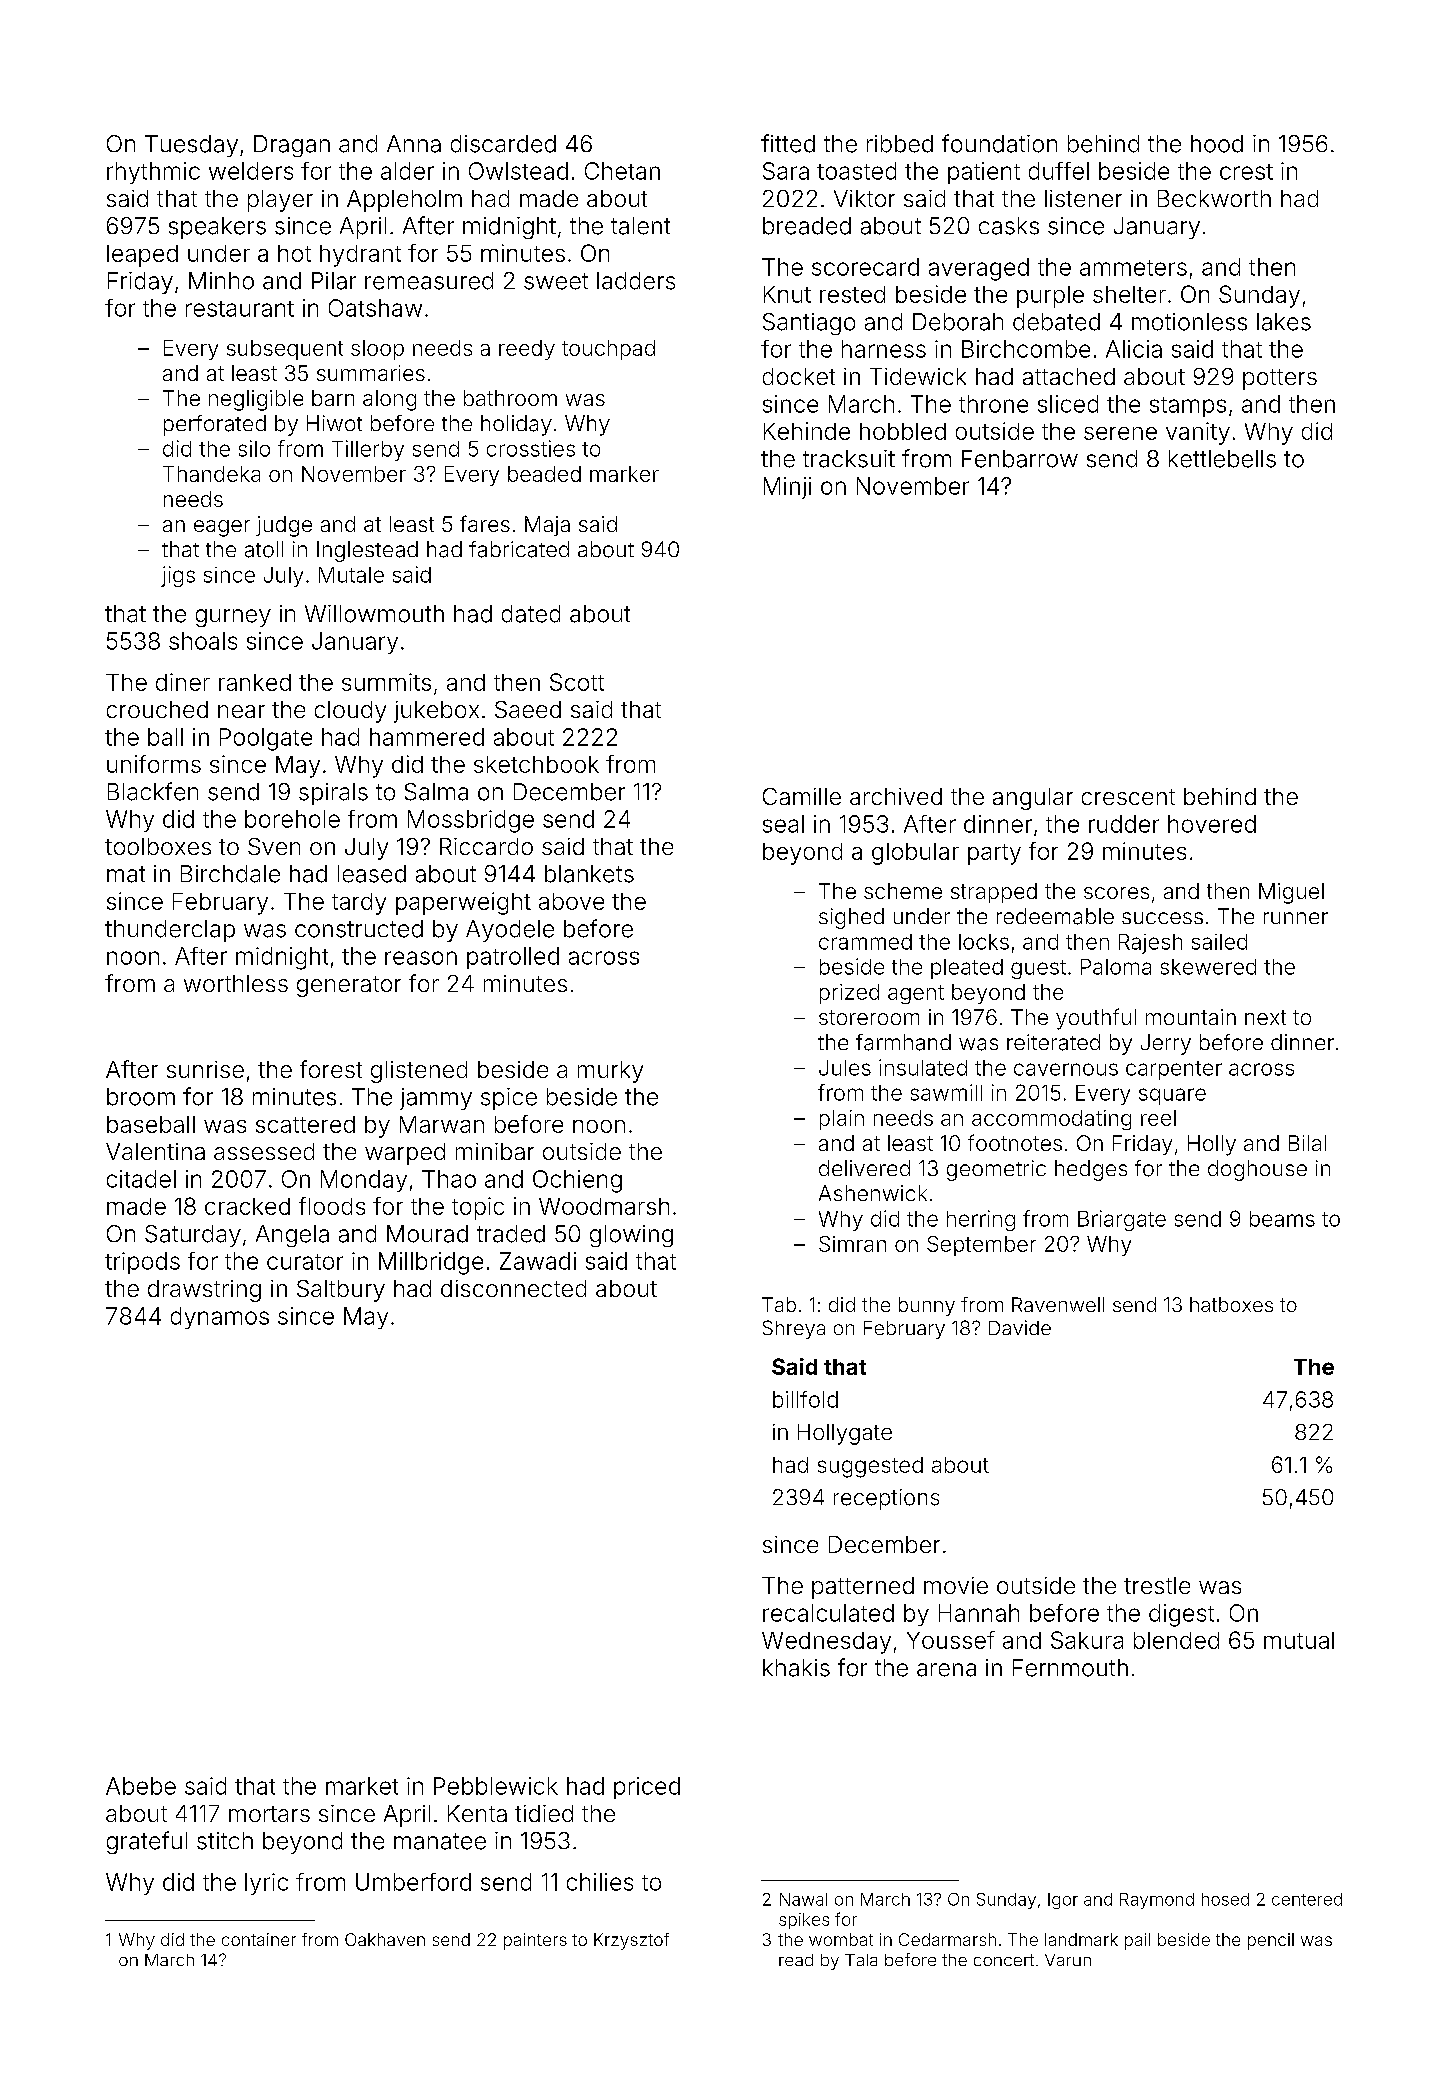 The width and height of the screenshot is (1450, 2100). I want to click on Zawadi, so click(538, 1261).
